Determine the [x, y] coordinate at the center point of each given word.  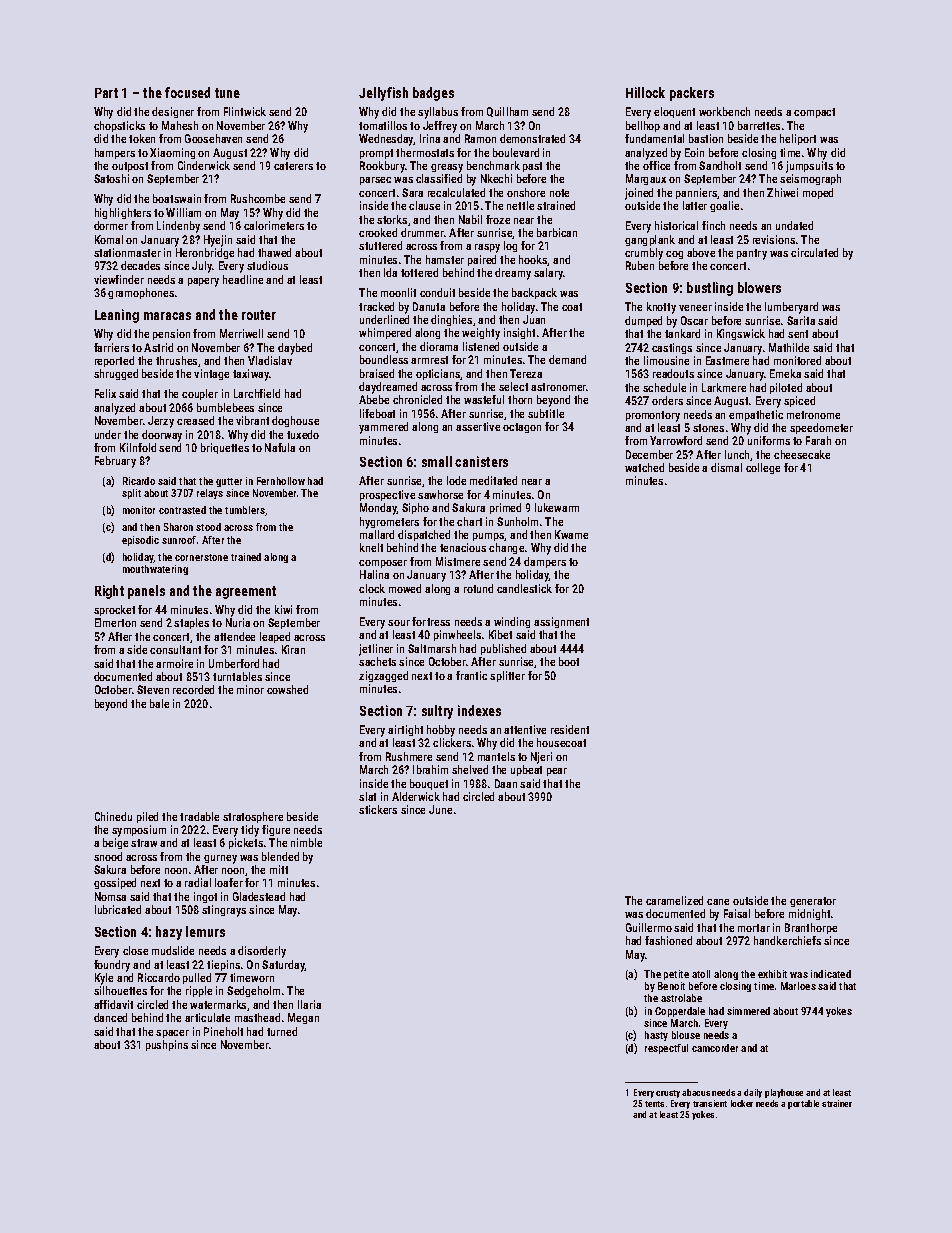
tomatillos [383, 125]
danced [110, 1017]
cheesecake [802, 454]
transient [710, 1103]
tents [654, 1104]
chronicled [417, 399]
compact [814, 113]
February [115, 462]
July [202, 267]
